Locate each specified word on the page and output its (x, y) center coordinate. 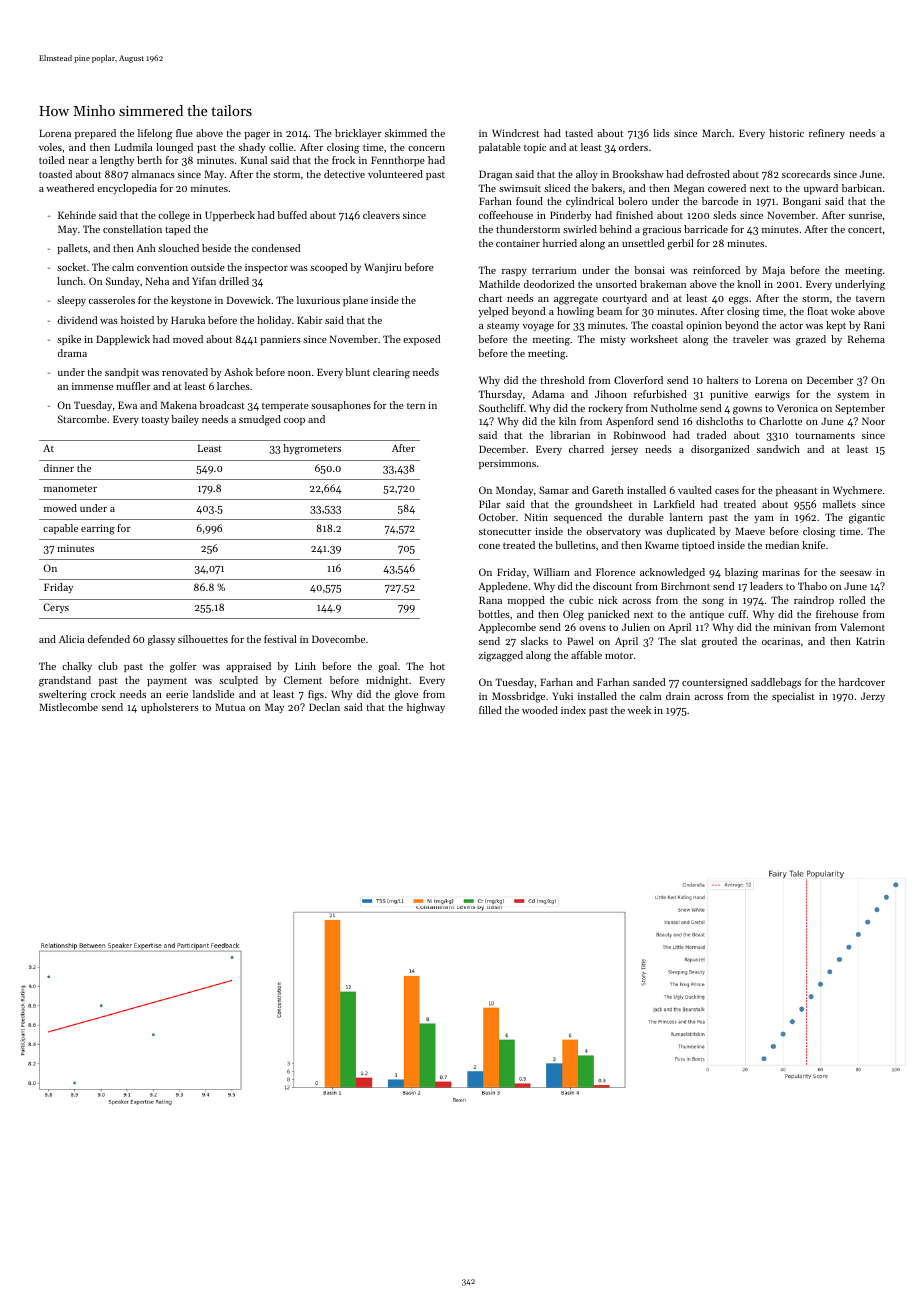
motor (619, 655)
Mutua (230, 707)
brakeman (663, 284)
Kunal (254, 160)
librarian (570, 435)
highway (426, 708)
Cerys (56, 608)
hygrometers (312, 449)
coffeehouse (506, 215)
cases (727, 491)
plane (355, 301)
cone (489, 546)
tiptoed (698, 546)
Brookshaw (638, 174)
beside (216, 248)
